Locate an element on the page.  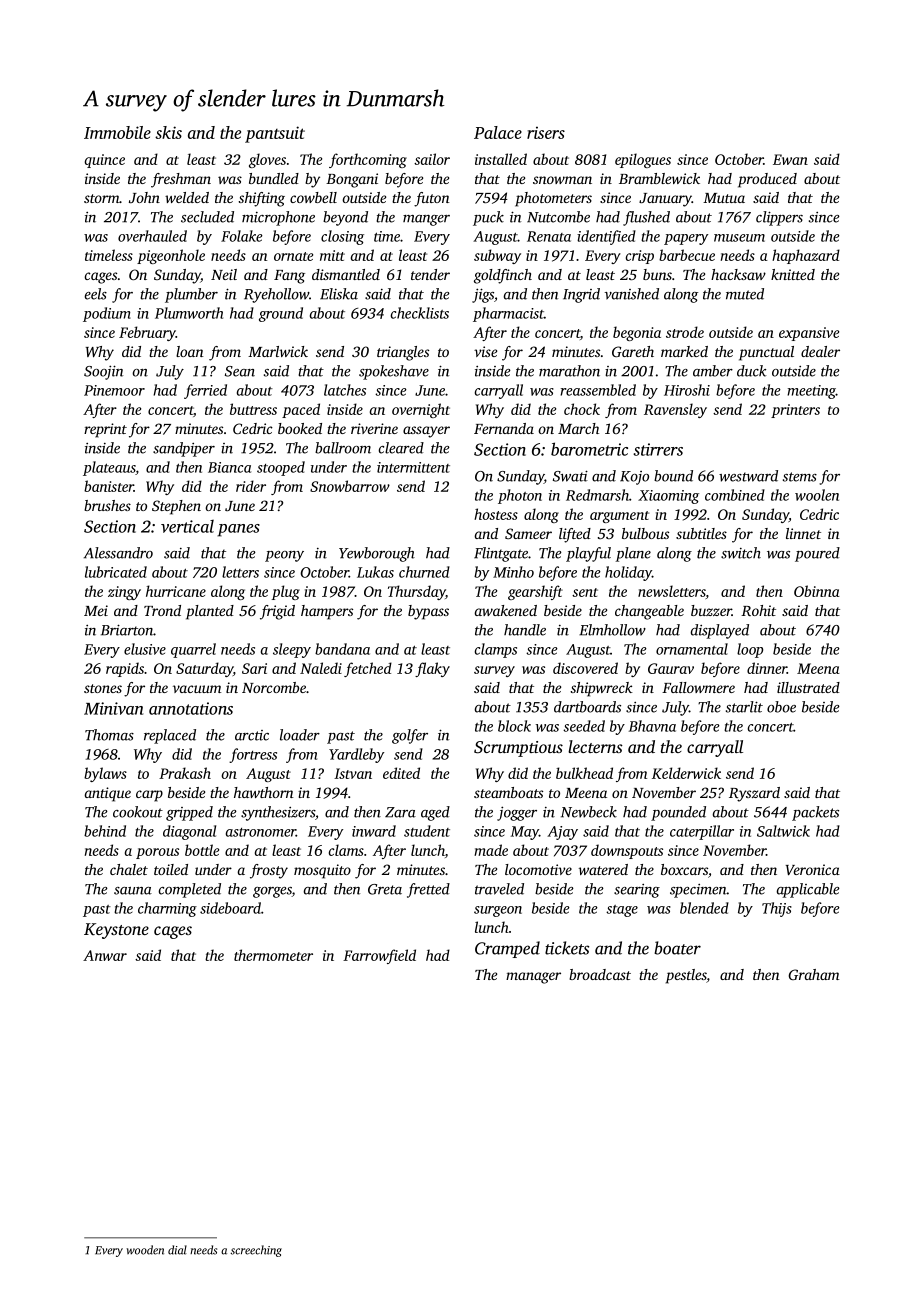
eels is located at coordinates (96, 294).
